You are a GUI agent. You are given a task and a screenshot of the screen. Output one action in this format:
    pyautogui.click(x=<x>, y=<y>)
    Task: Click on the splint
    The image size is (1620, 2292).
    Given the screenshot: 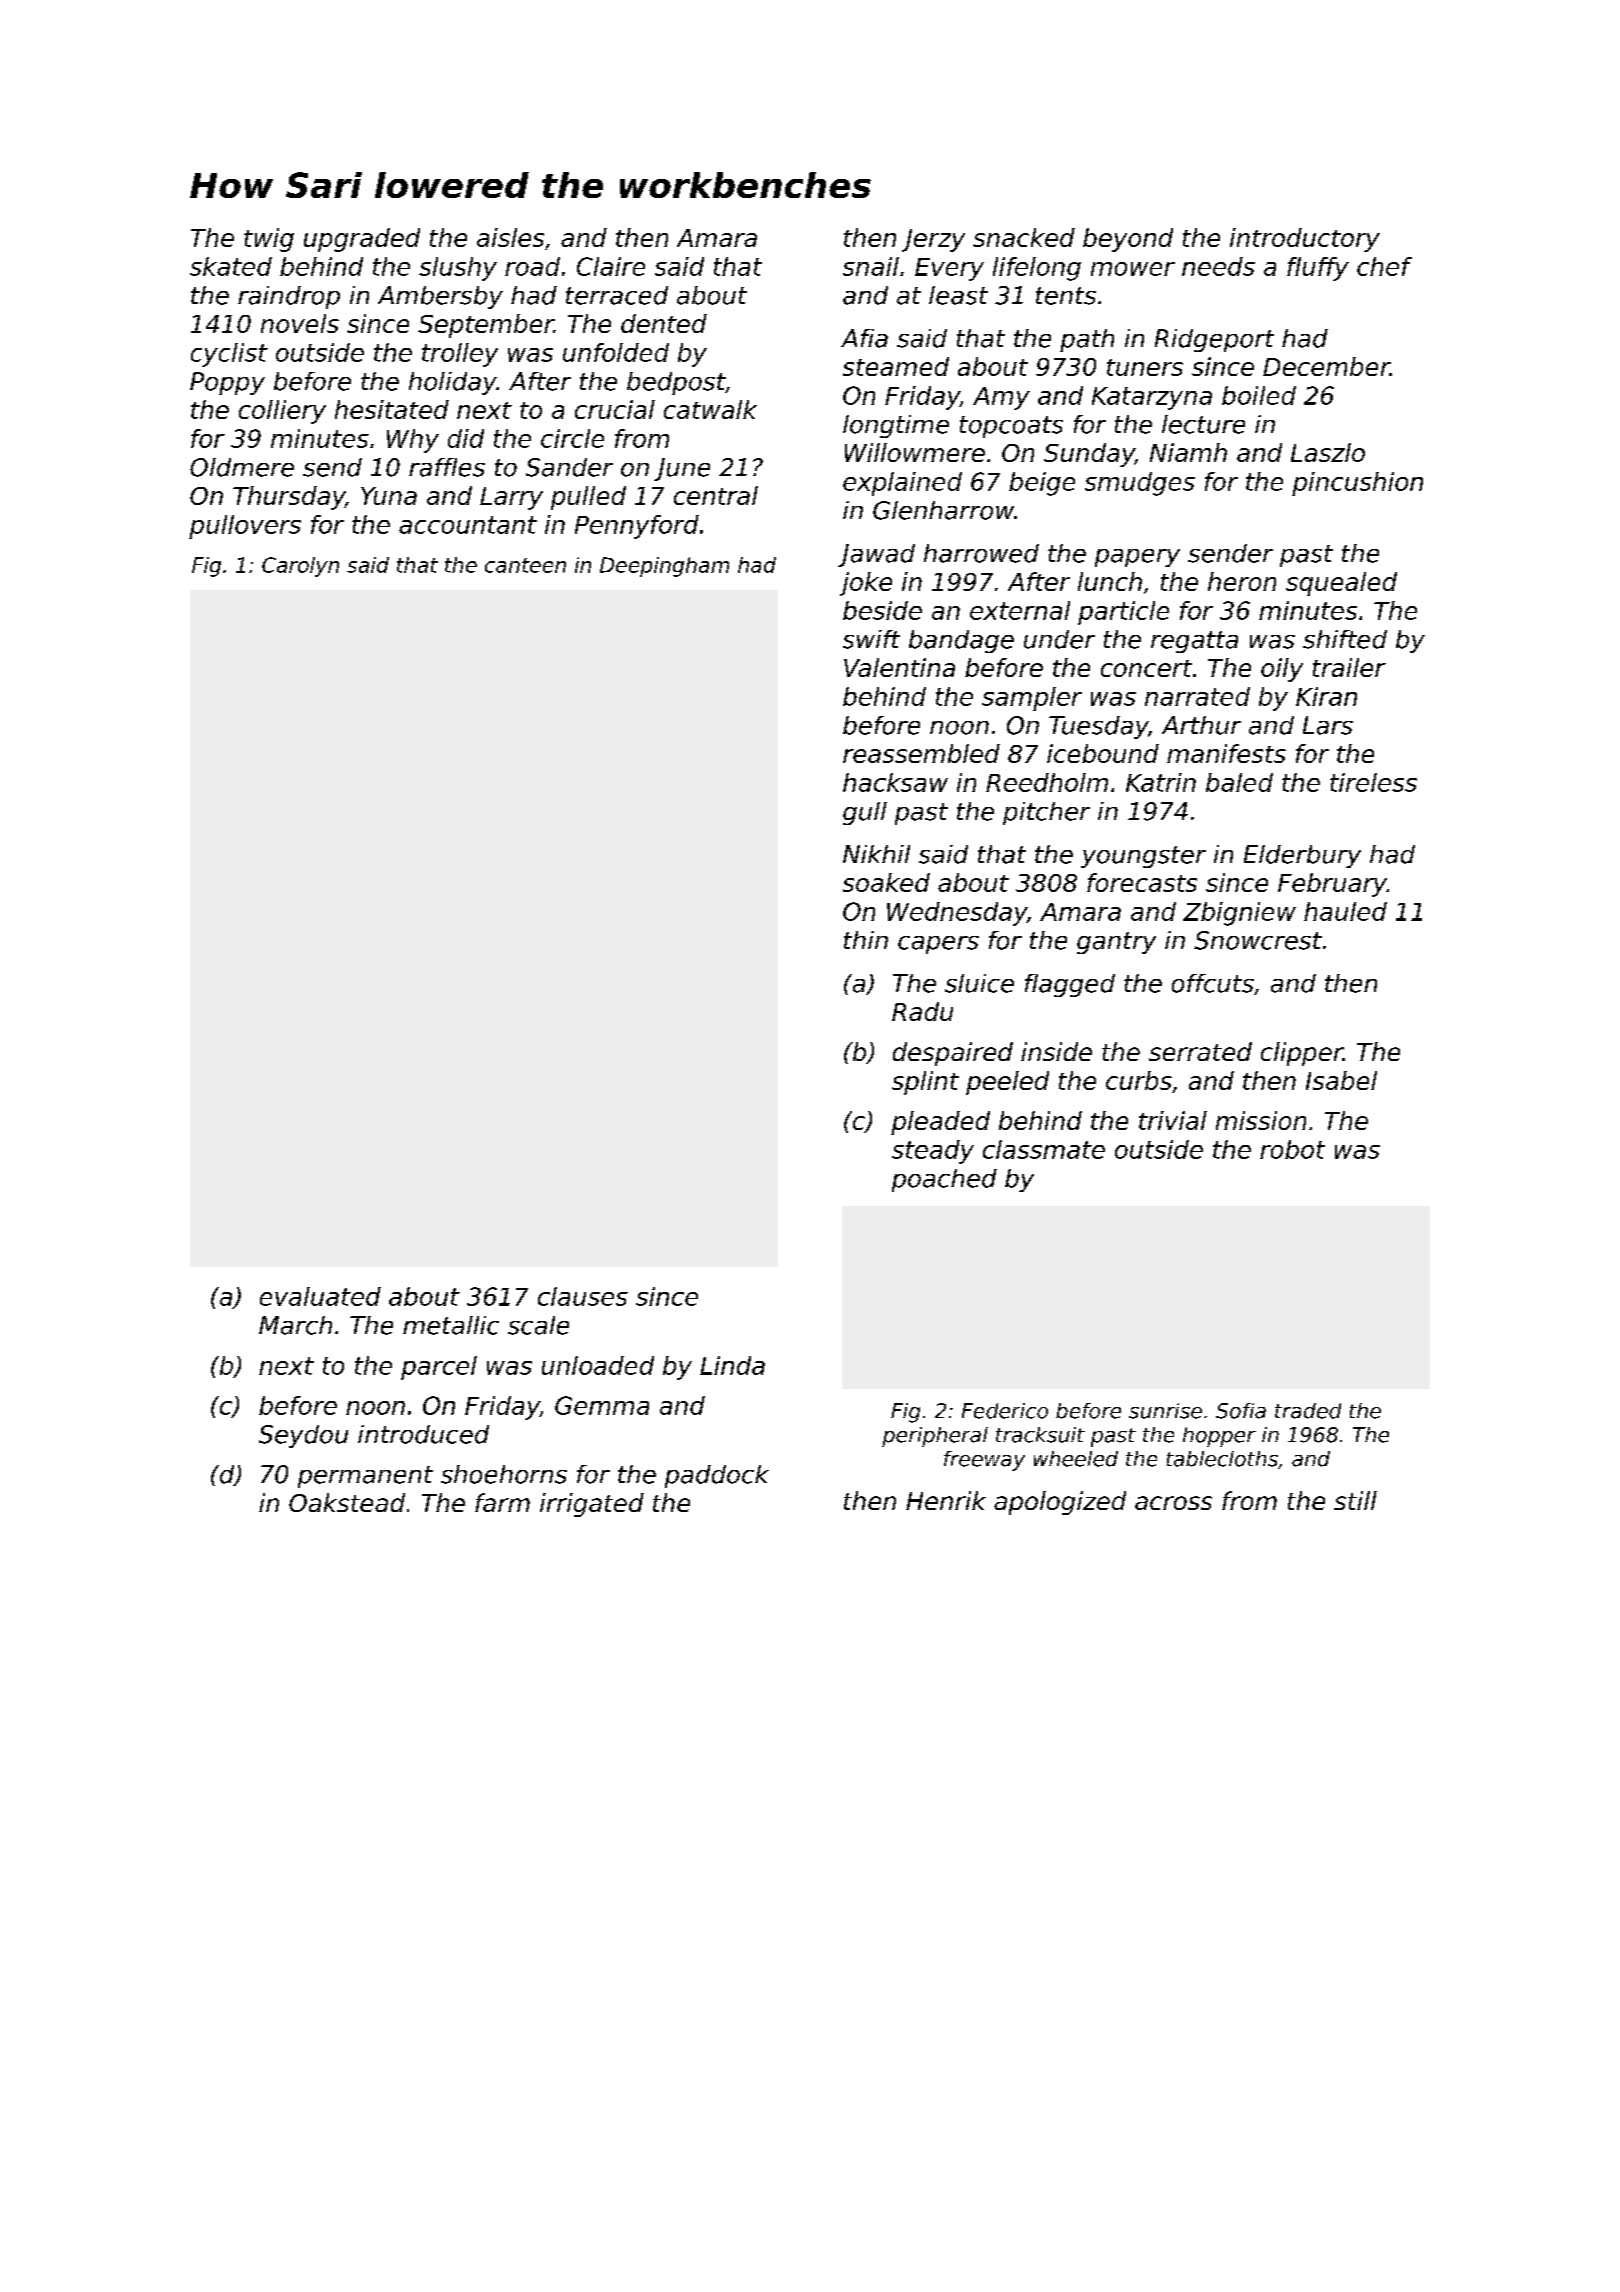 What is the action you would take?
    pyautogui.click(x=925, y=1083)
